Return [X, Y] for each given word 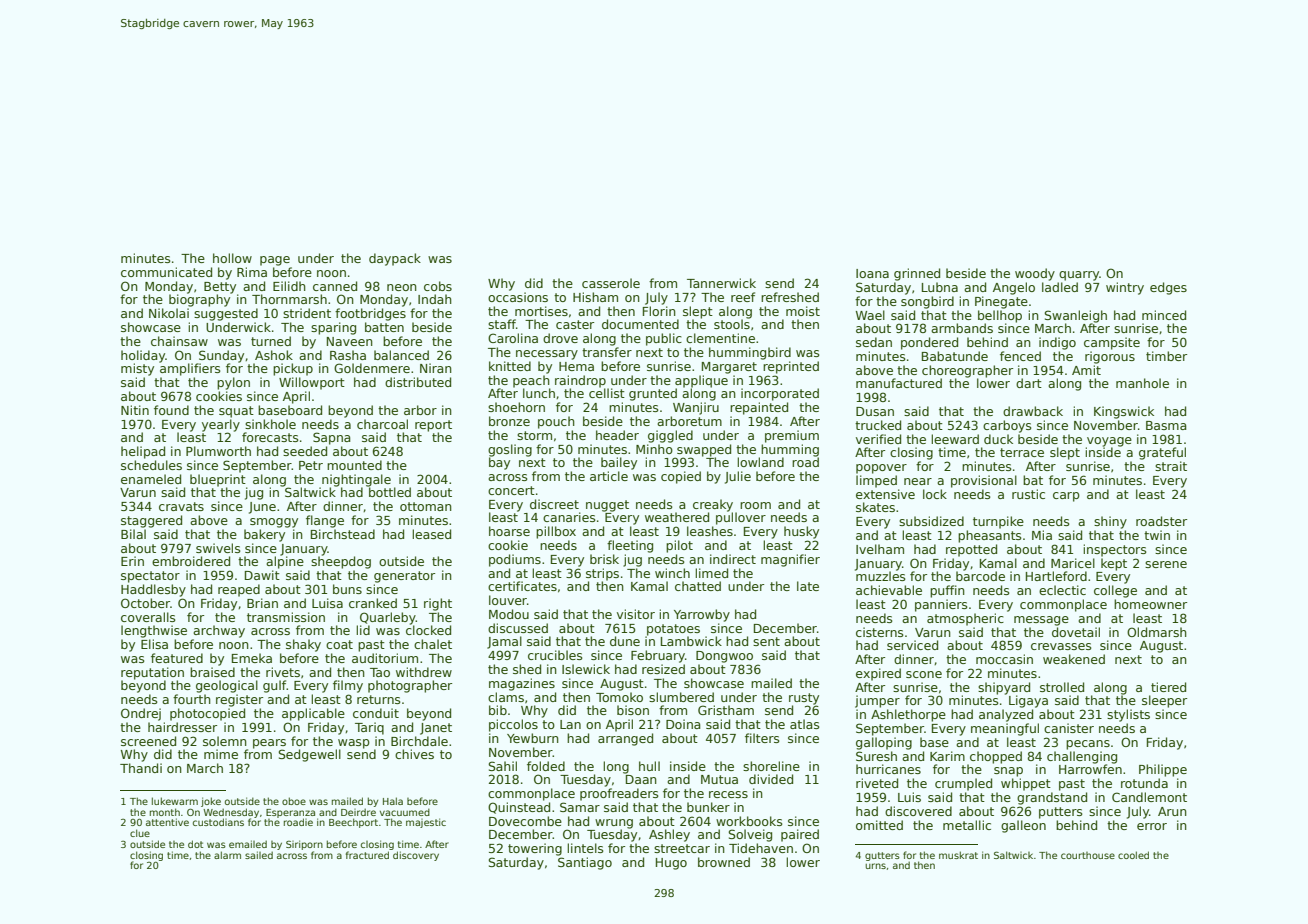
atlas [805, 724]
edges [1168, 288]
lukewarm [175, 801]
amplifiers [190, 369]
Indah [435, 299]
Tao [380, 672]
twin [1157, 535]
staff [502, 324]
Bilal [133, 534]
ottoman [426, 506]
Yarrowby [702, 615]
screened [148, 741]
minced [1164, 315]
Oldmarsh [1157, 632]
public [664, 339]
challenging [1082, 757]
